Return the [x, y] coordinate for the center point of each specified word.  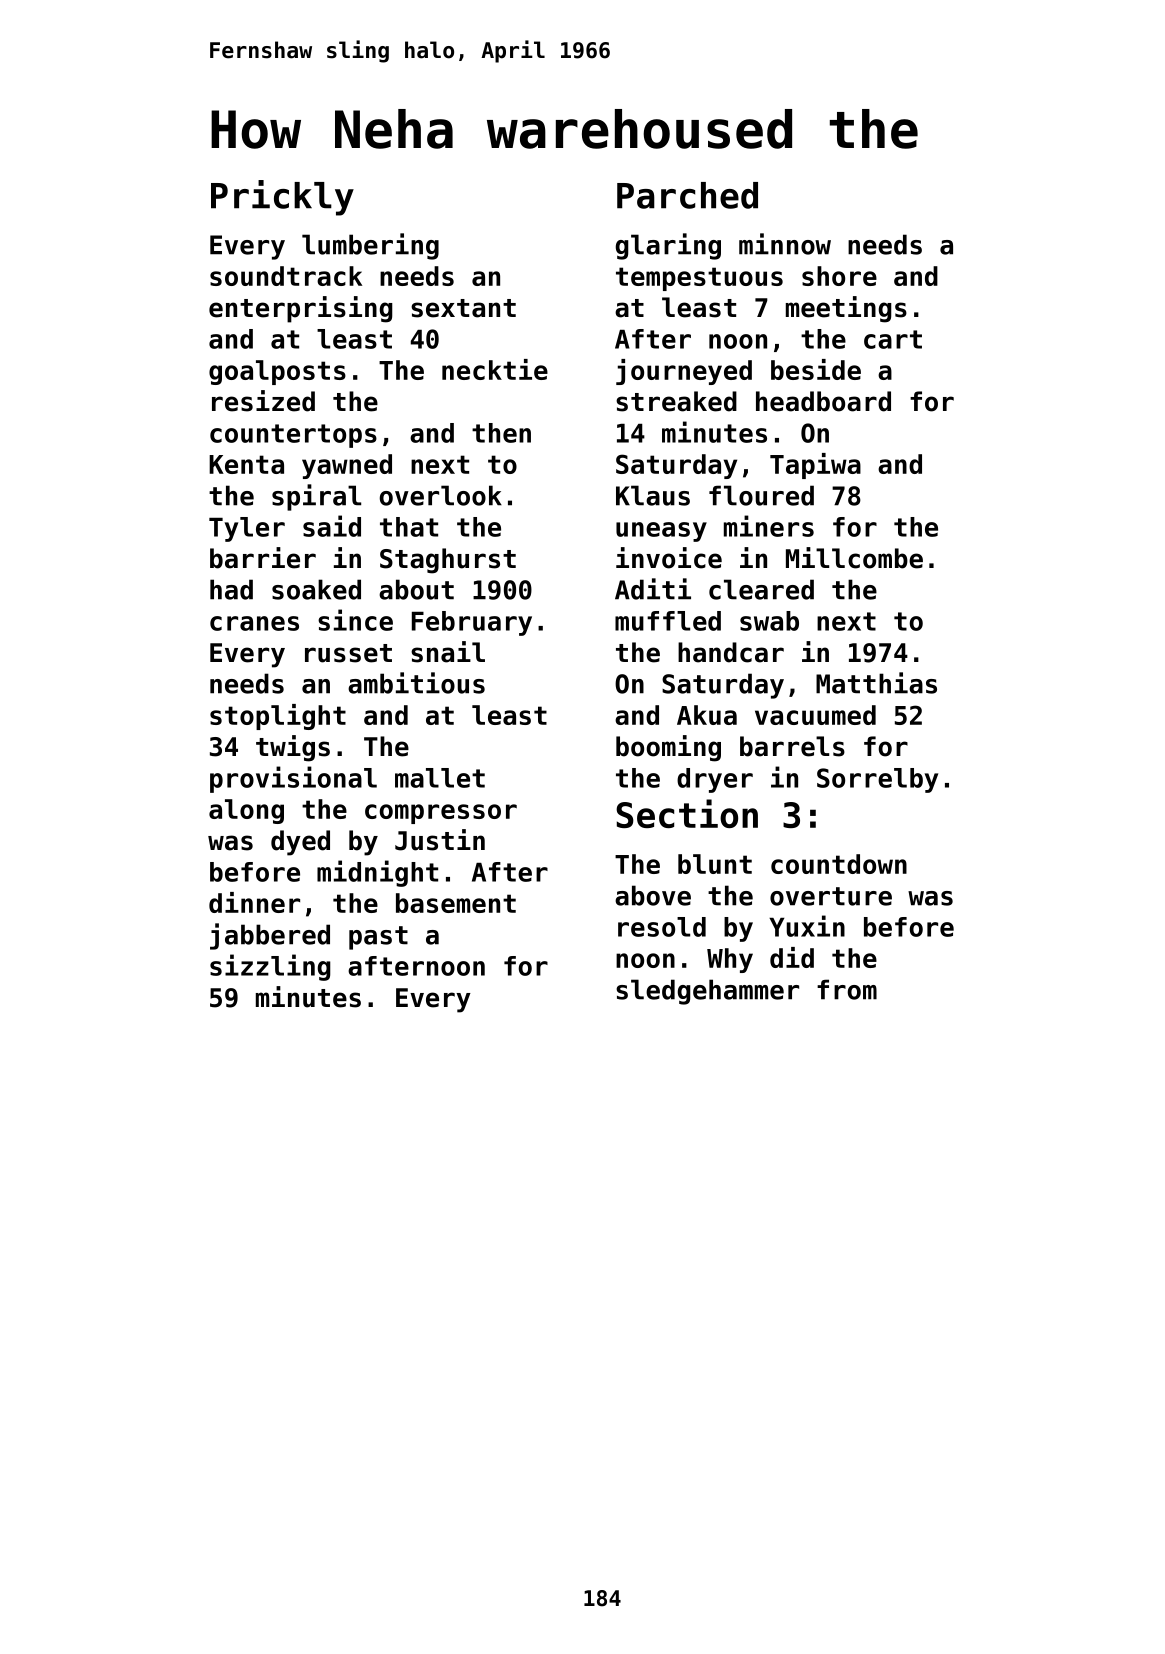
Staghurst [448, 561]
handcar [731, 652]
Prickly [282, 198]
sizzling [270, 967]
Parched [687, 195]
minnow [785, 244]
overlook [441, 495]
